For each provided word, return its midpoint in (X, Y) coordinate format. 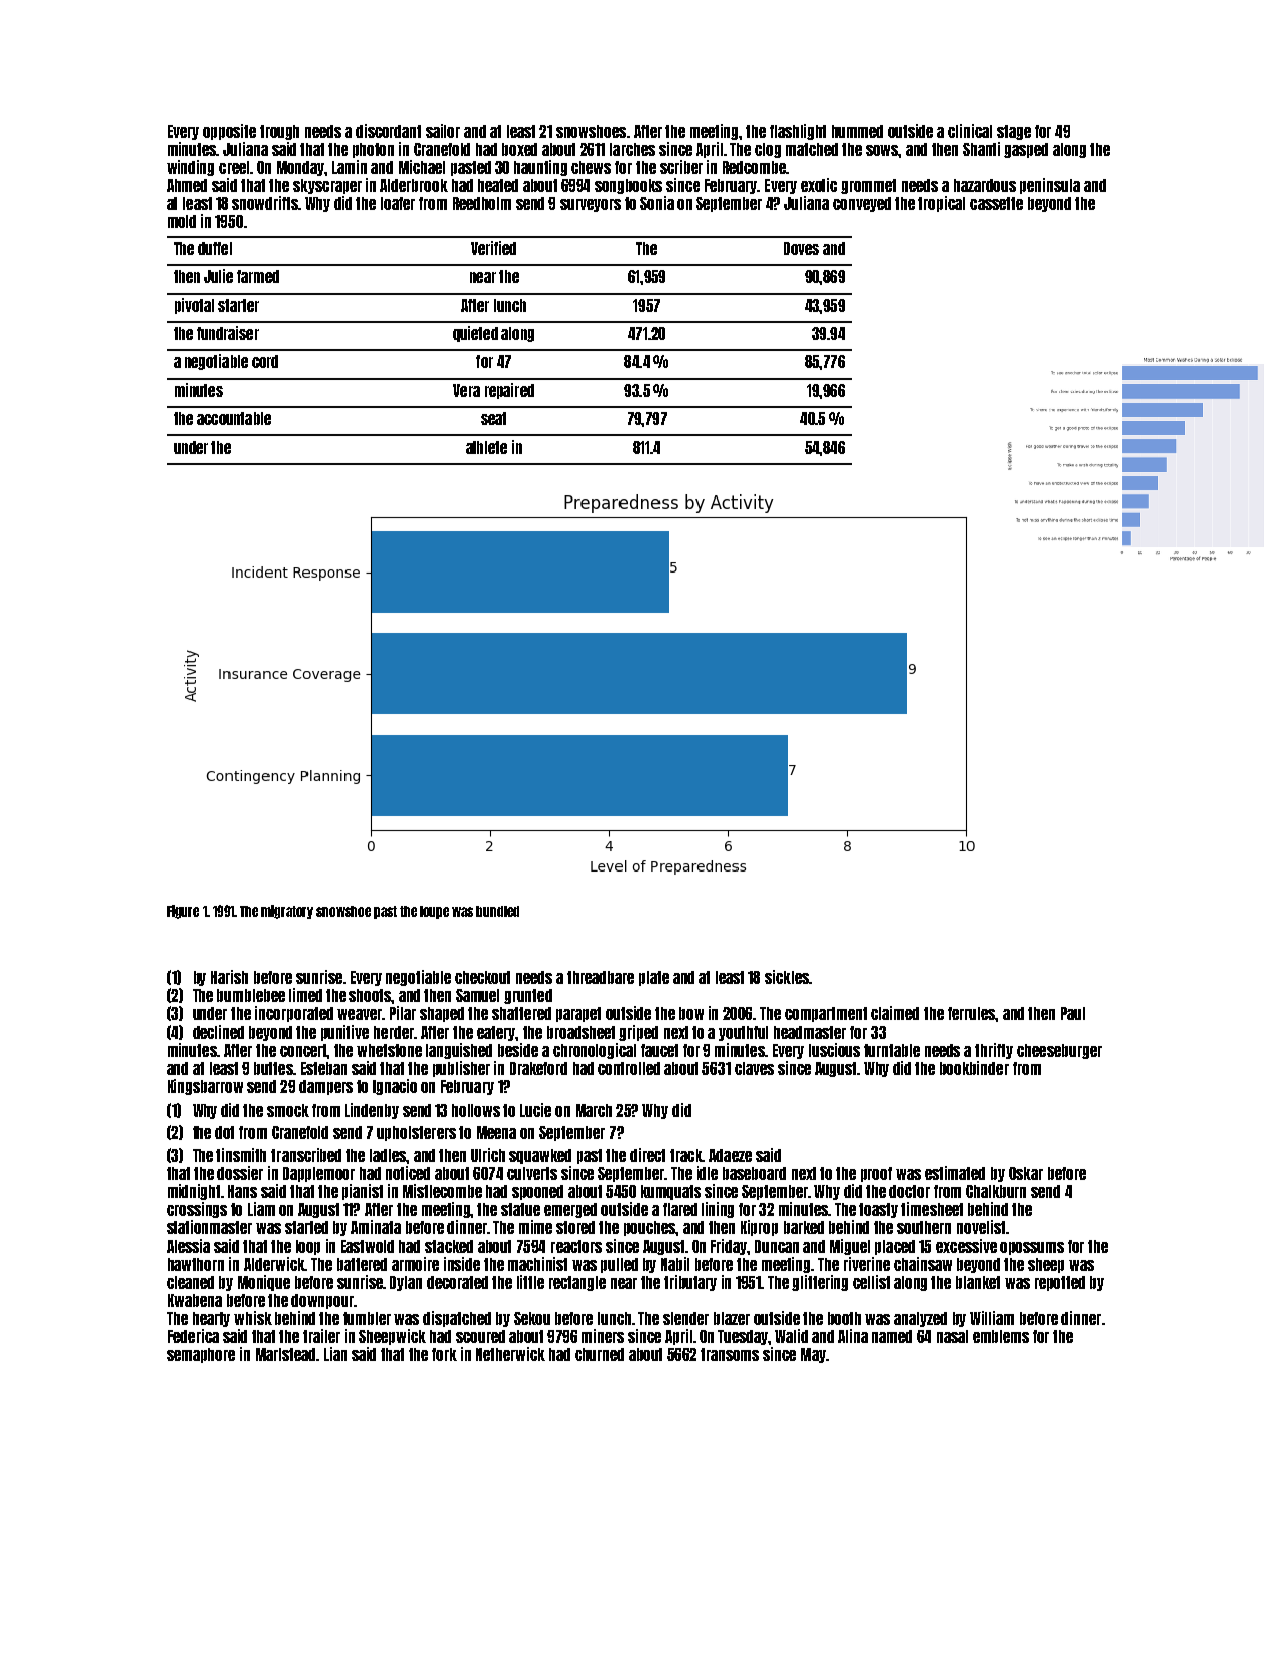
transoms (730, 1354)
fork (444, 1354)
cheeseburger (1059, 1051)
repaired (509, 391)
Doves (801, 248)
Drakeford (538, 1068)
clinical (970, 131)
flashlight (798, 132)
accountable (234, 418)
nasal (952, 1336)
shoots (370, 995)
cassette (996, 203)
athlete (486, 447)
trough (279, 132)
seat (493, 418)
